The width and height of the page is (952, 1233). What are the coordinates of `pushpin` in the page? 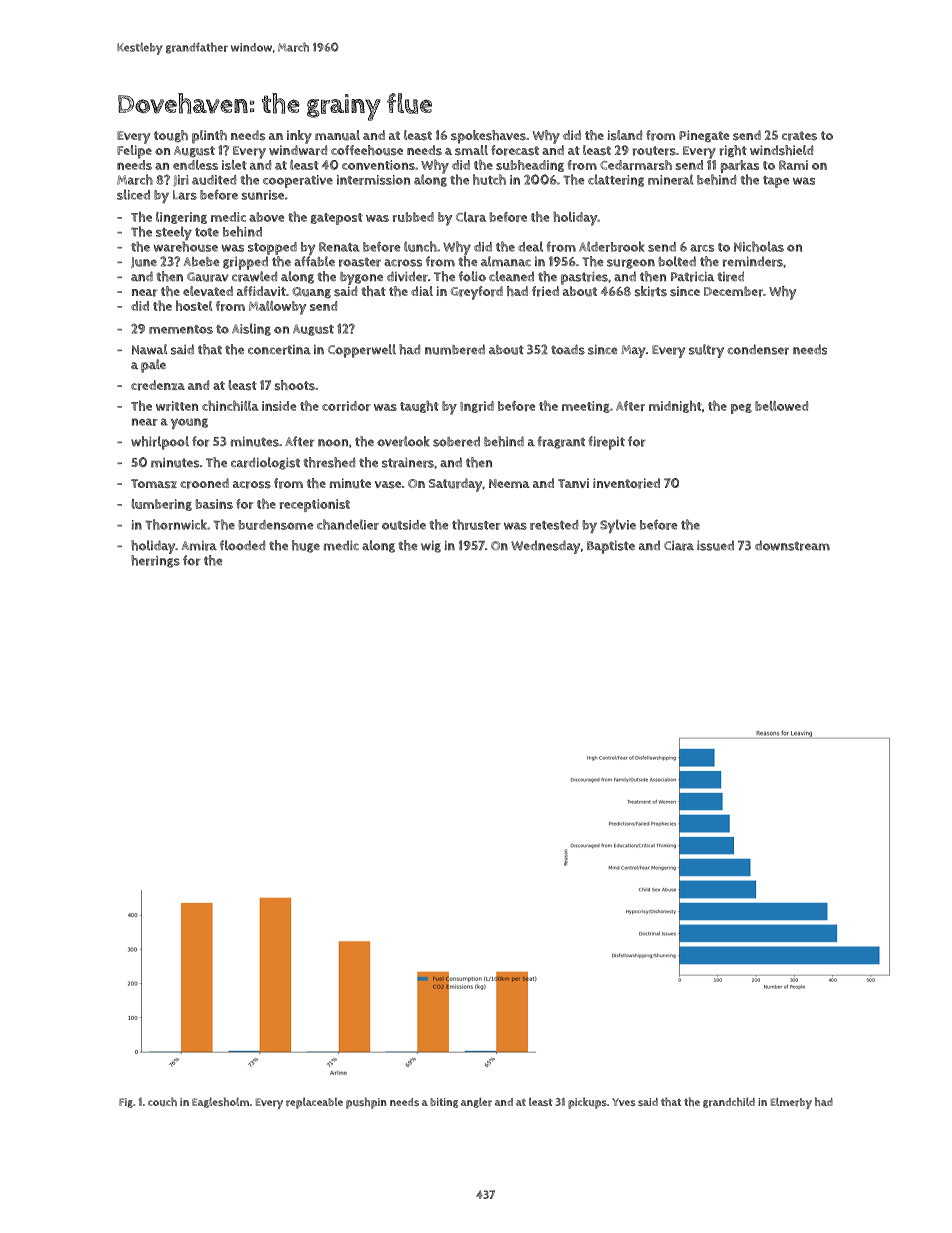 It's located at (366, 1103).
